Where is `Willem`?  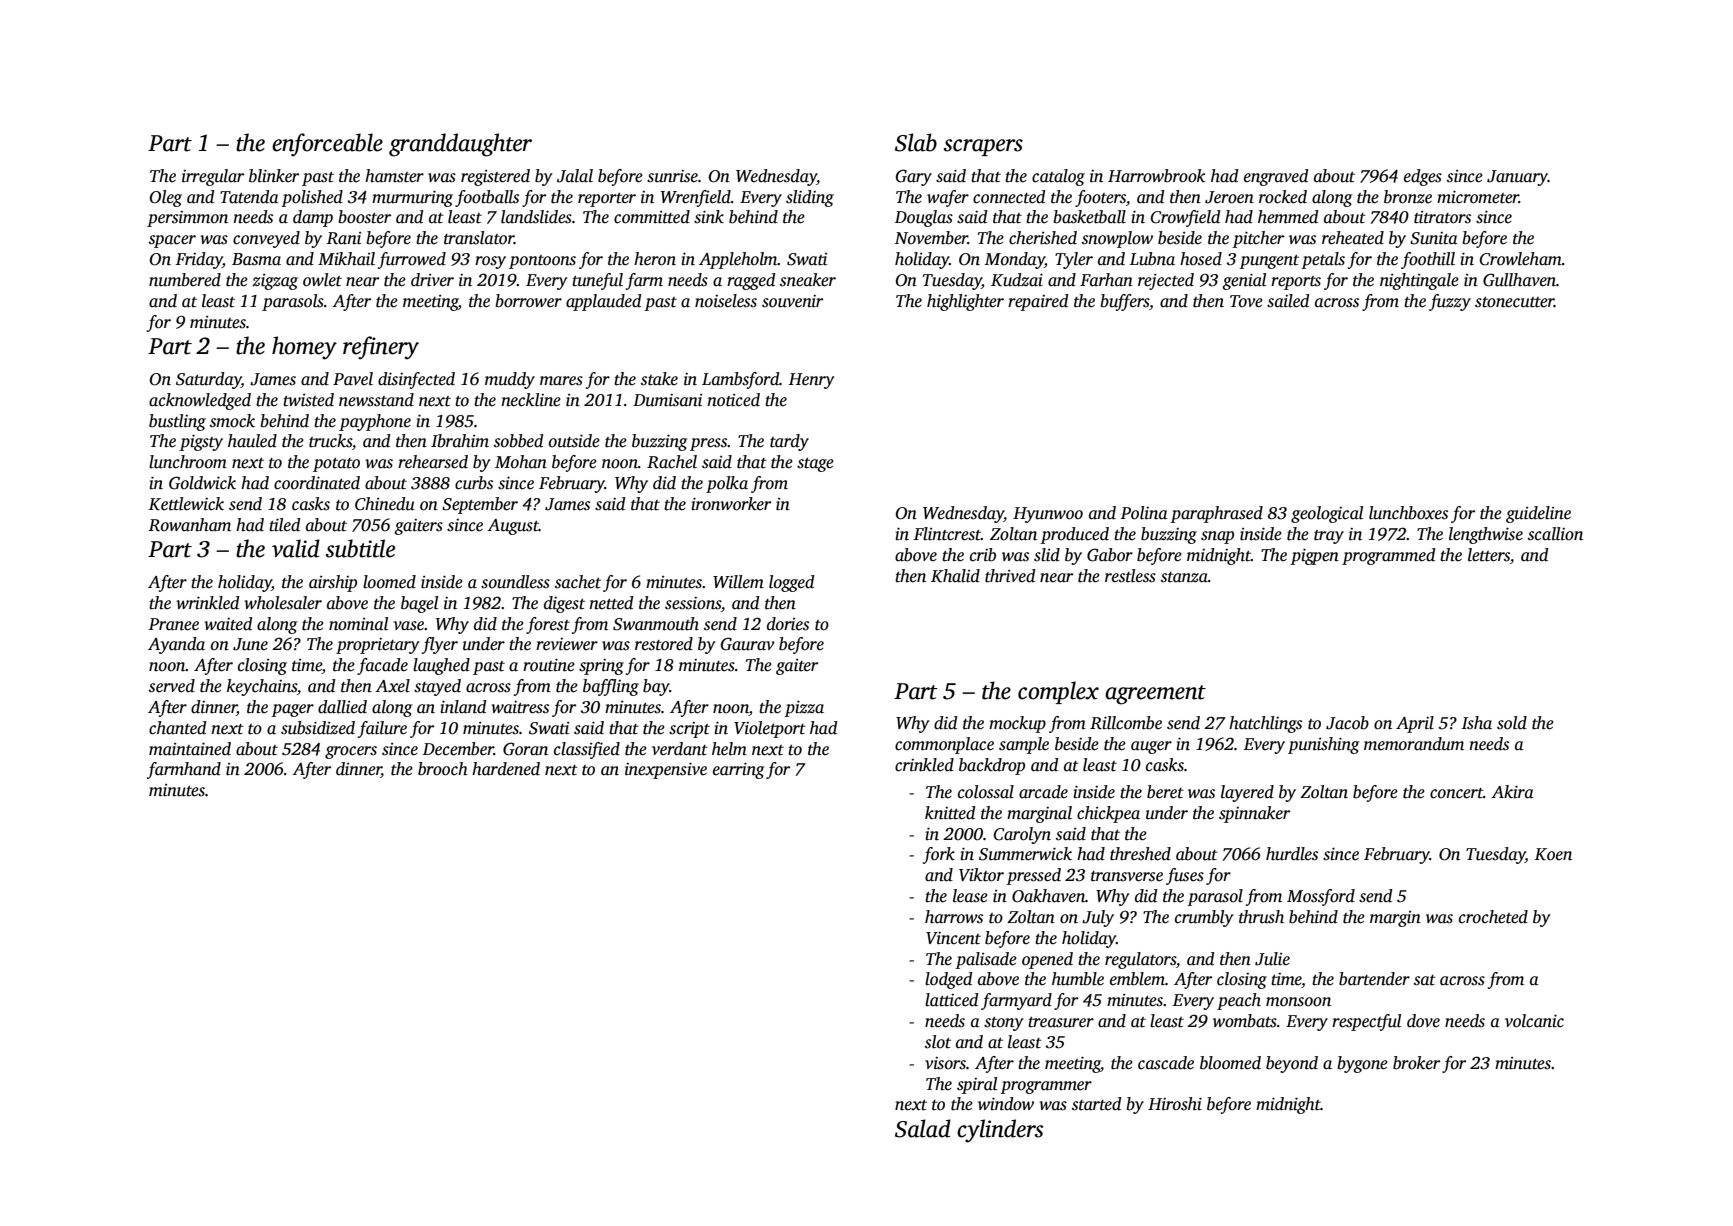 Willem is located at coordinates (738, 582).
